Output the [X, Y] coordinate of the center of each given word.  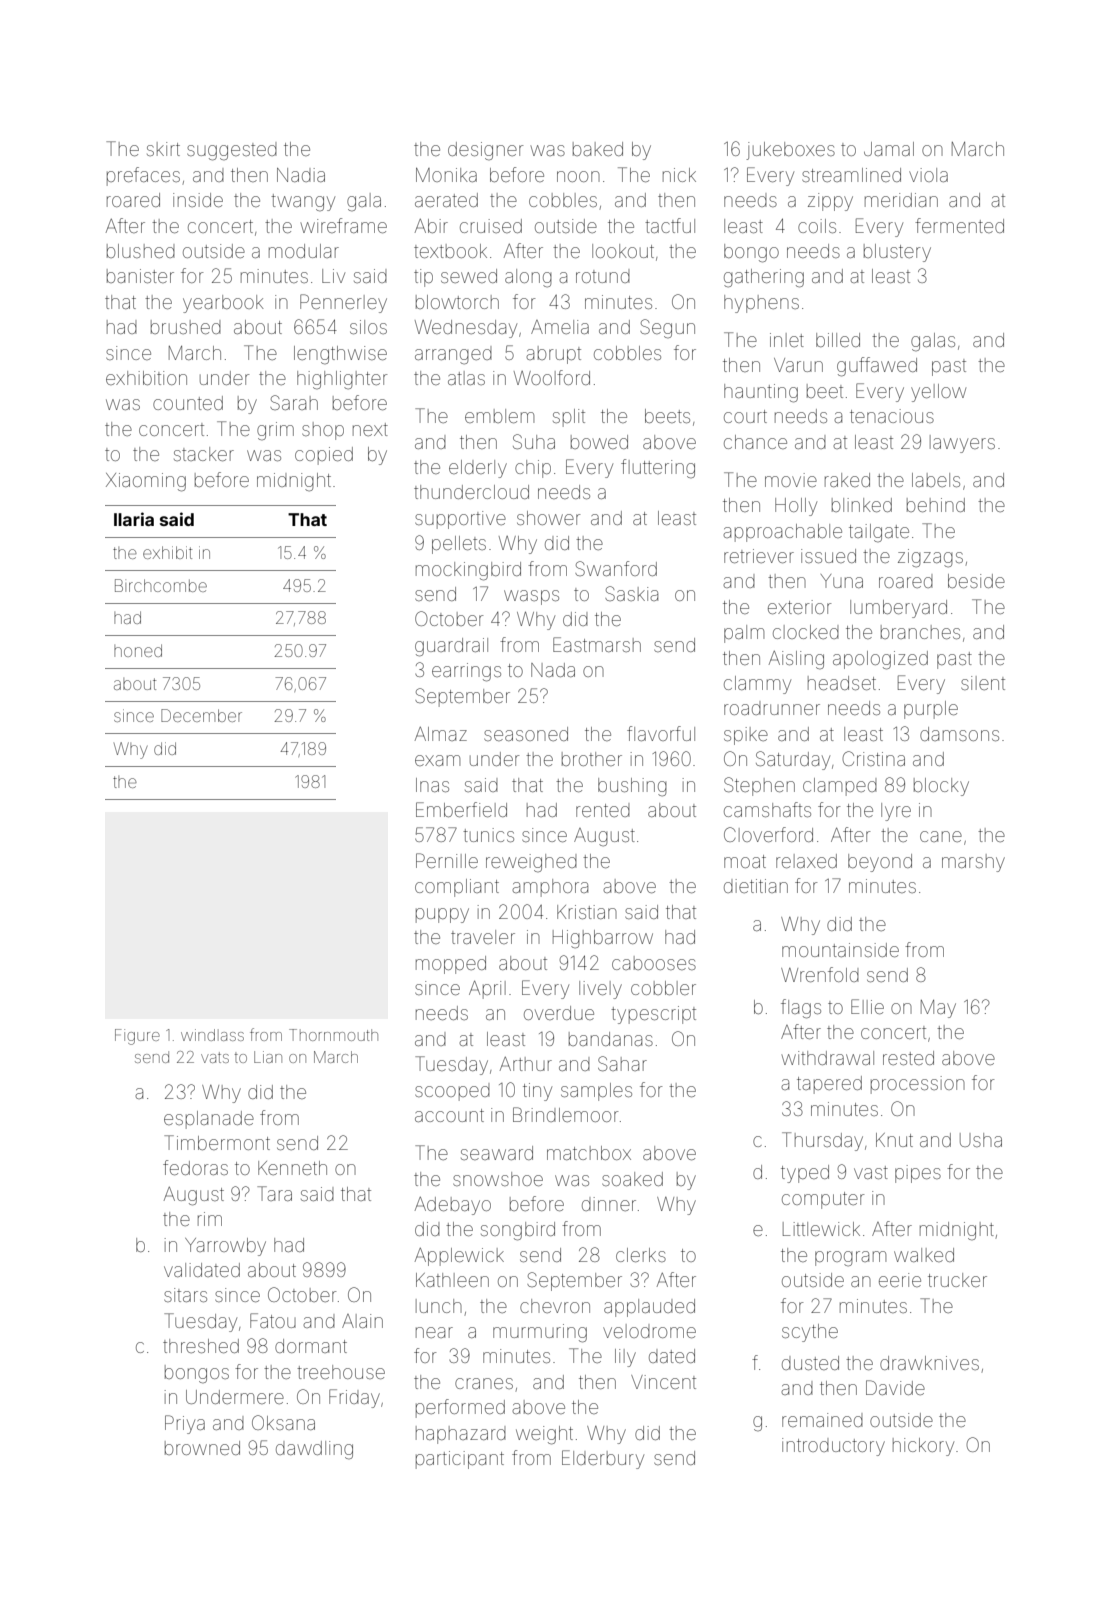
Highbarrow [603, 939]
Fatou [273, 1320]
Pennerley [343, 303]
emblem [499, 416]
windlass [212, 1035]
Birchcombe [161, 585]
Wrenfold [820, 974]
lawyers [962, 444]
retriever [759, 556]
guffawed [877, 367]
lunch [439, 1306]
